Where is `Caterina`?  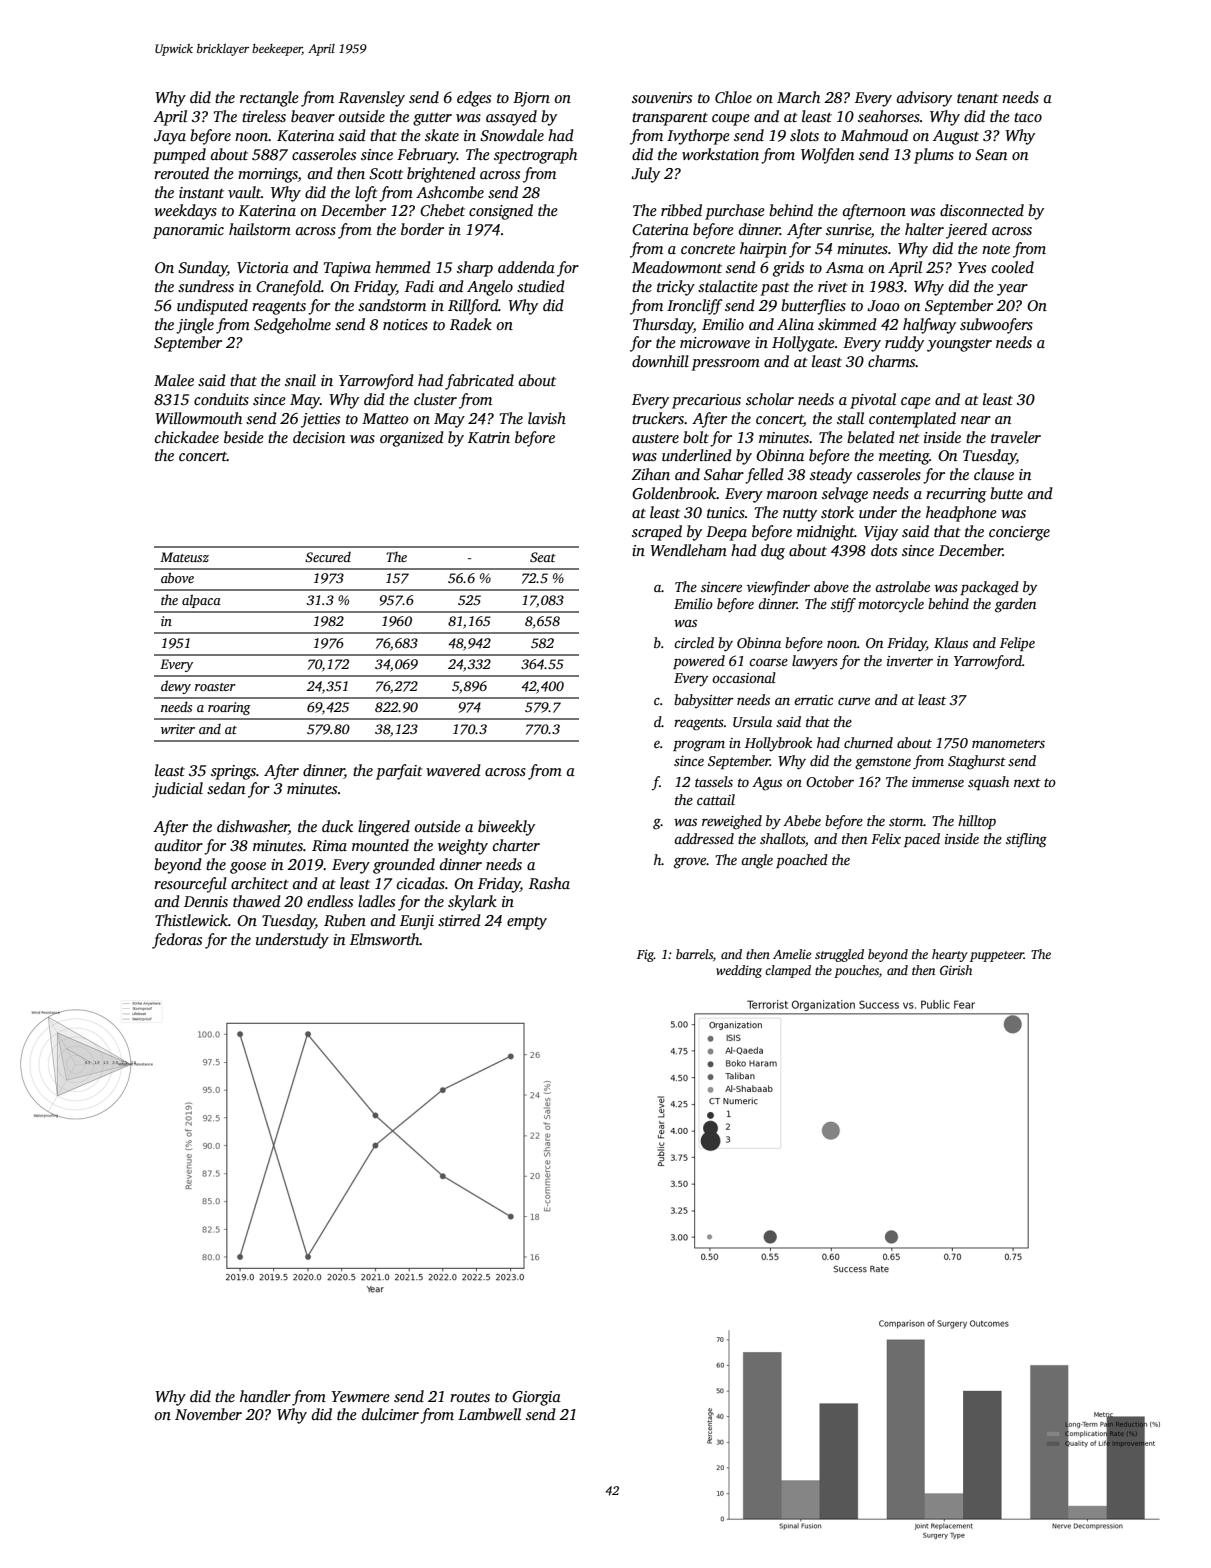
Caterina is located at coordinates (660, 230).
